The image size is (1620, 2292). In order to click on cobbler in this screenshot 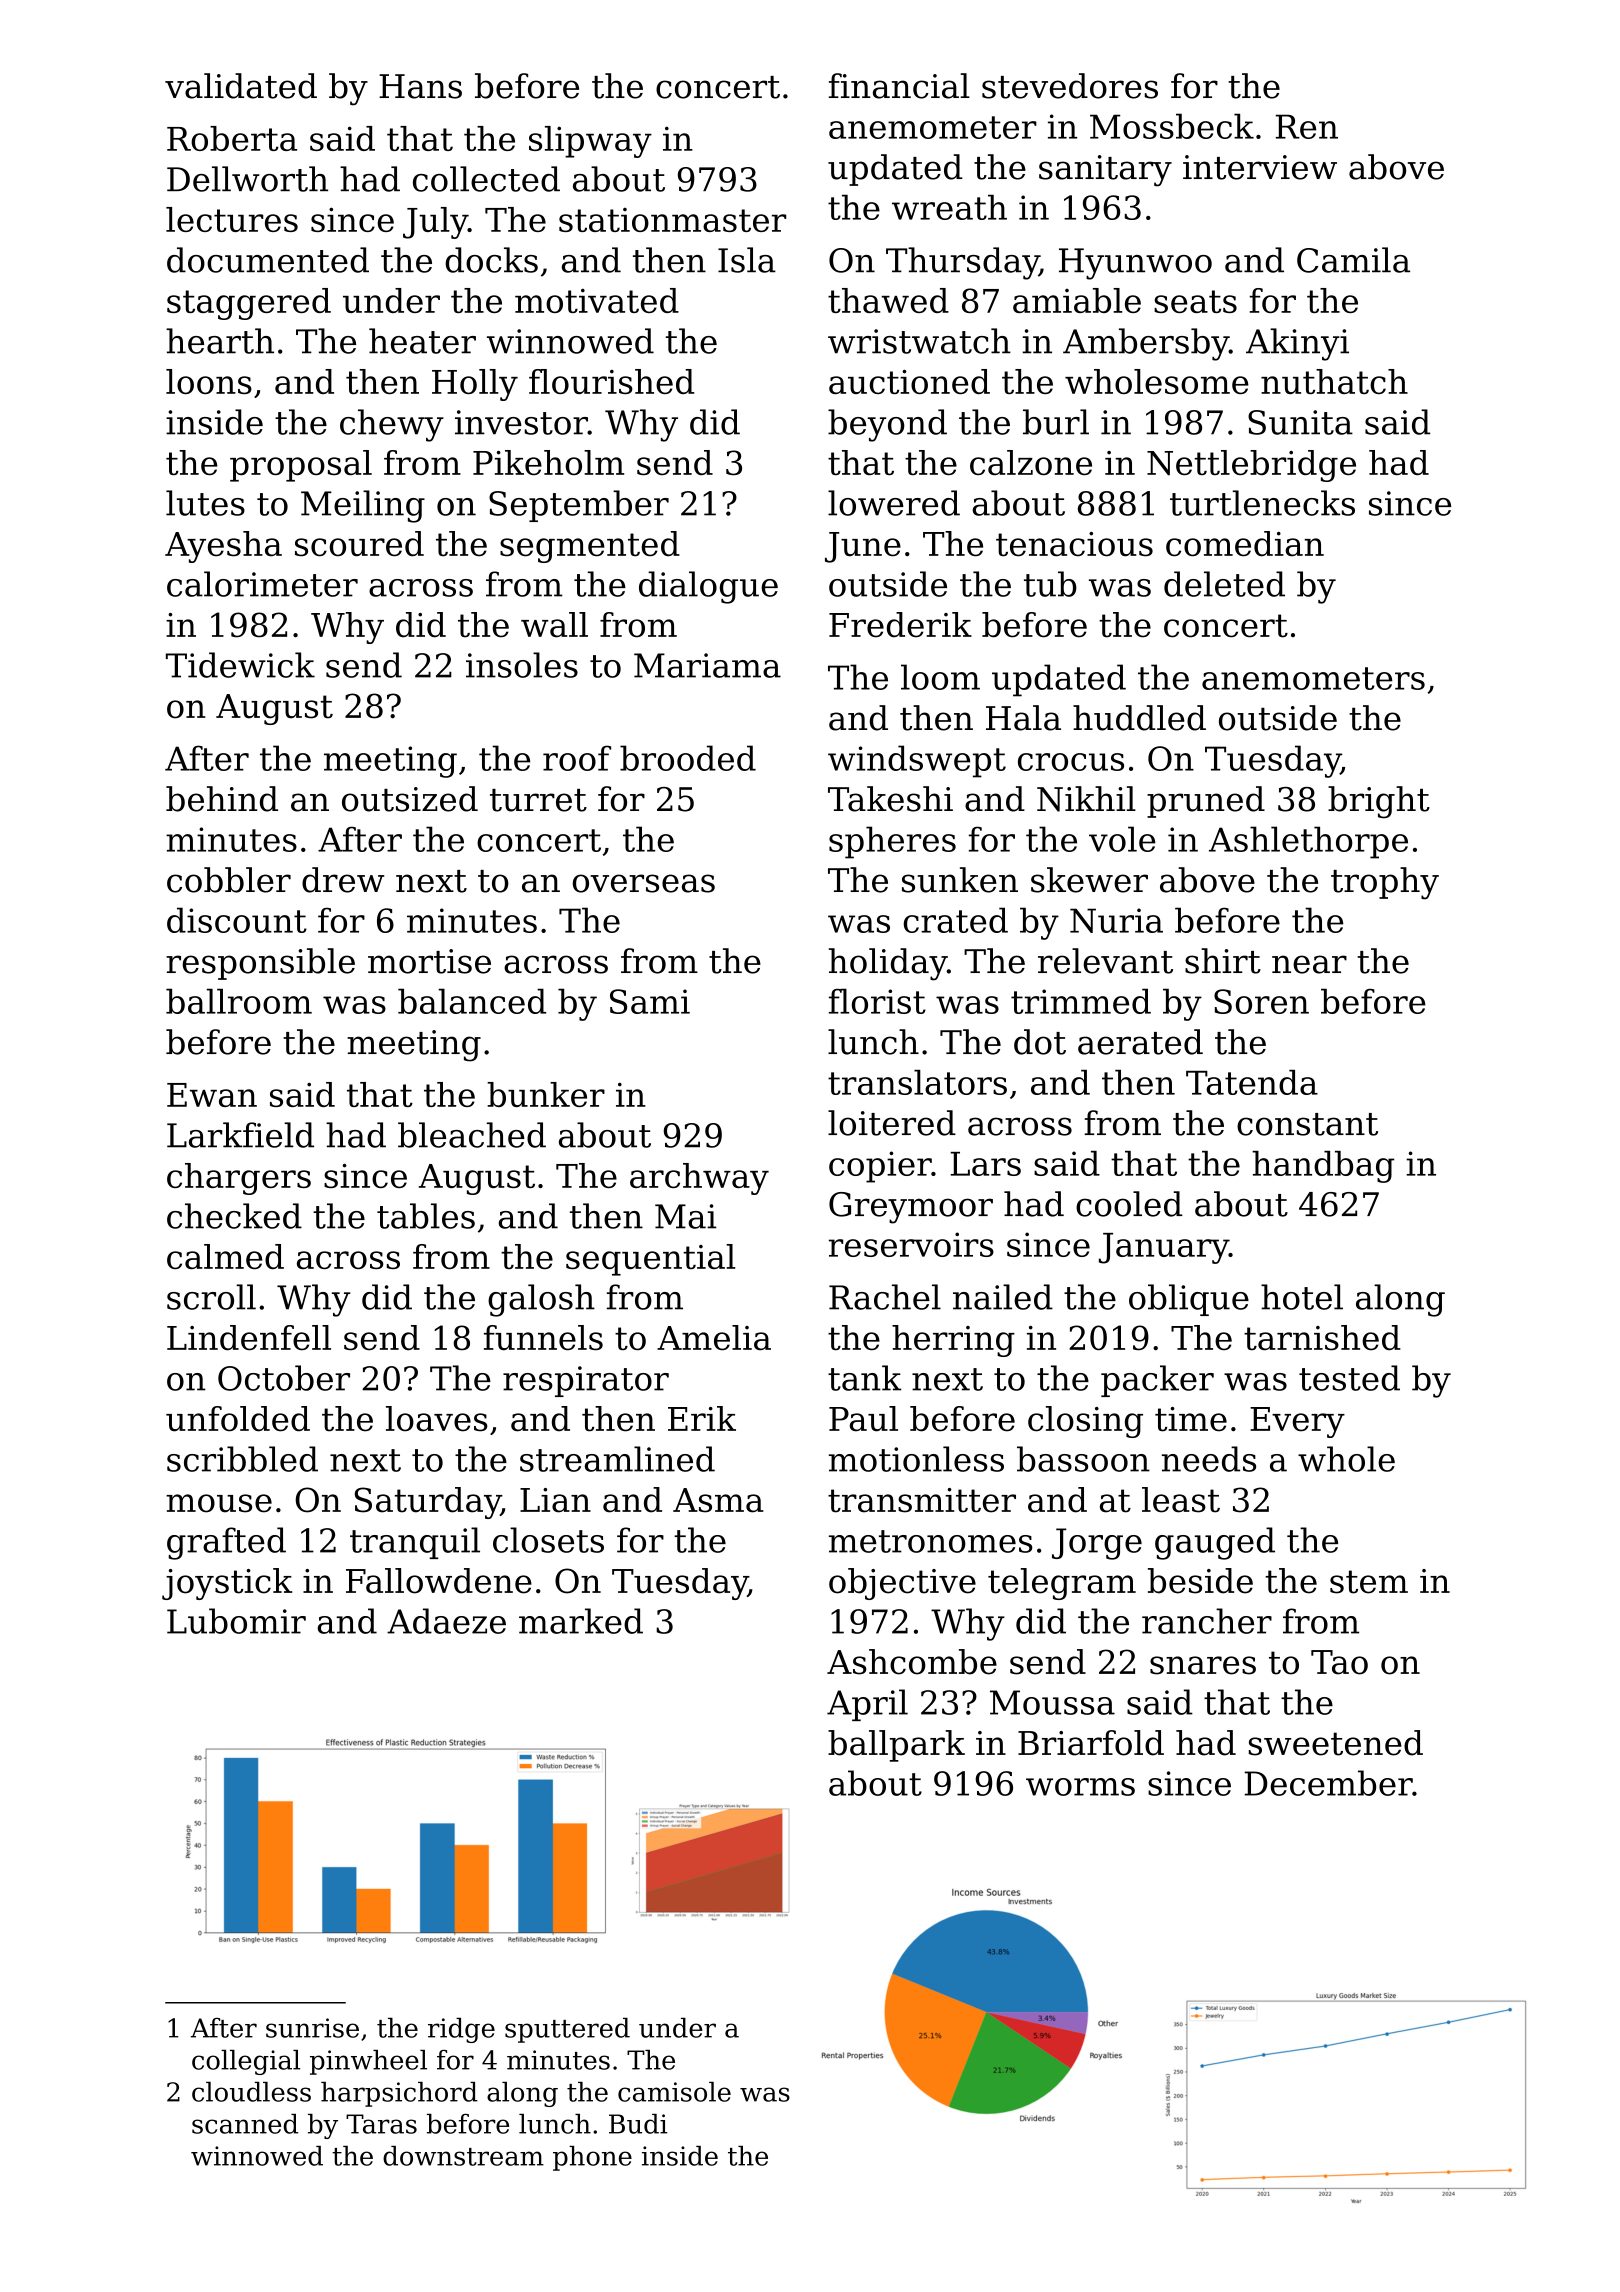, I will do `click(229, 880)`.
